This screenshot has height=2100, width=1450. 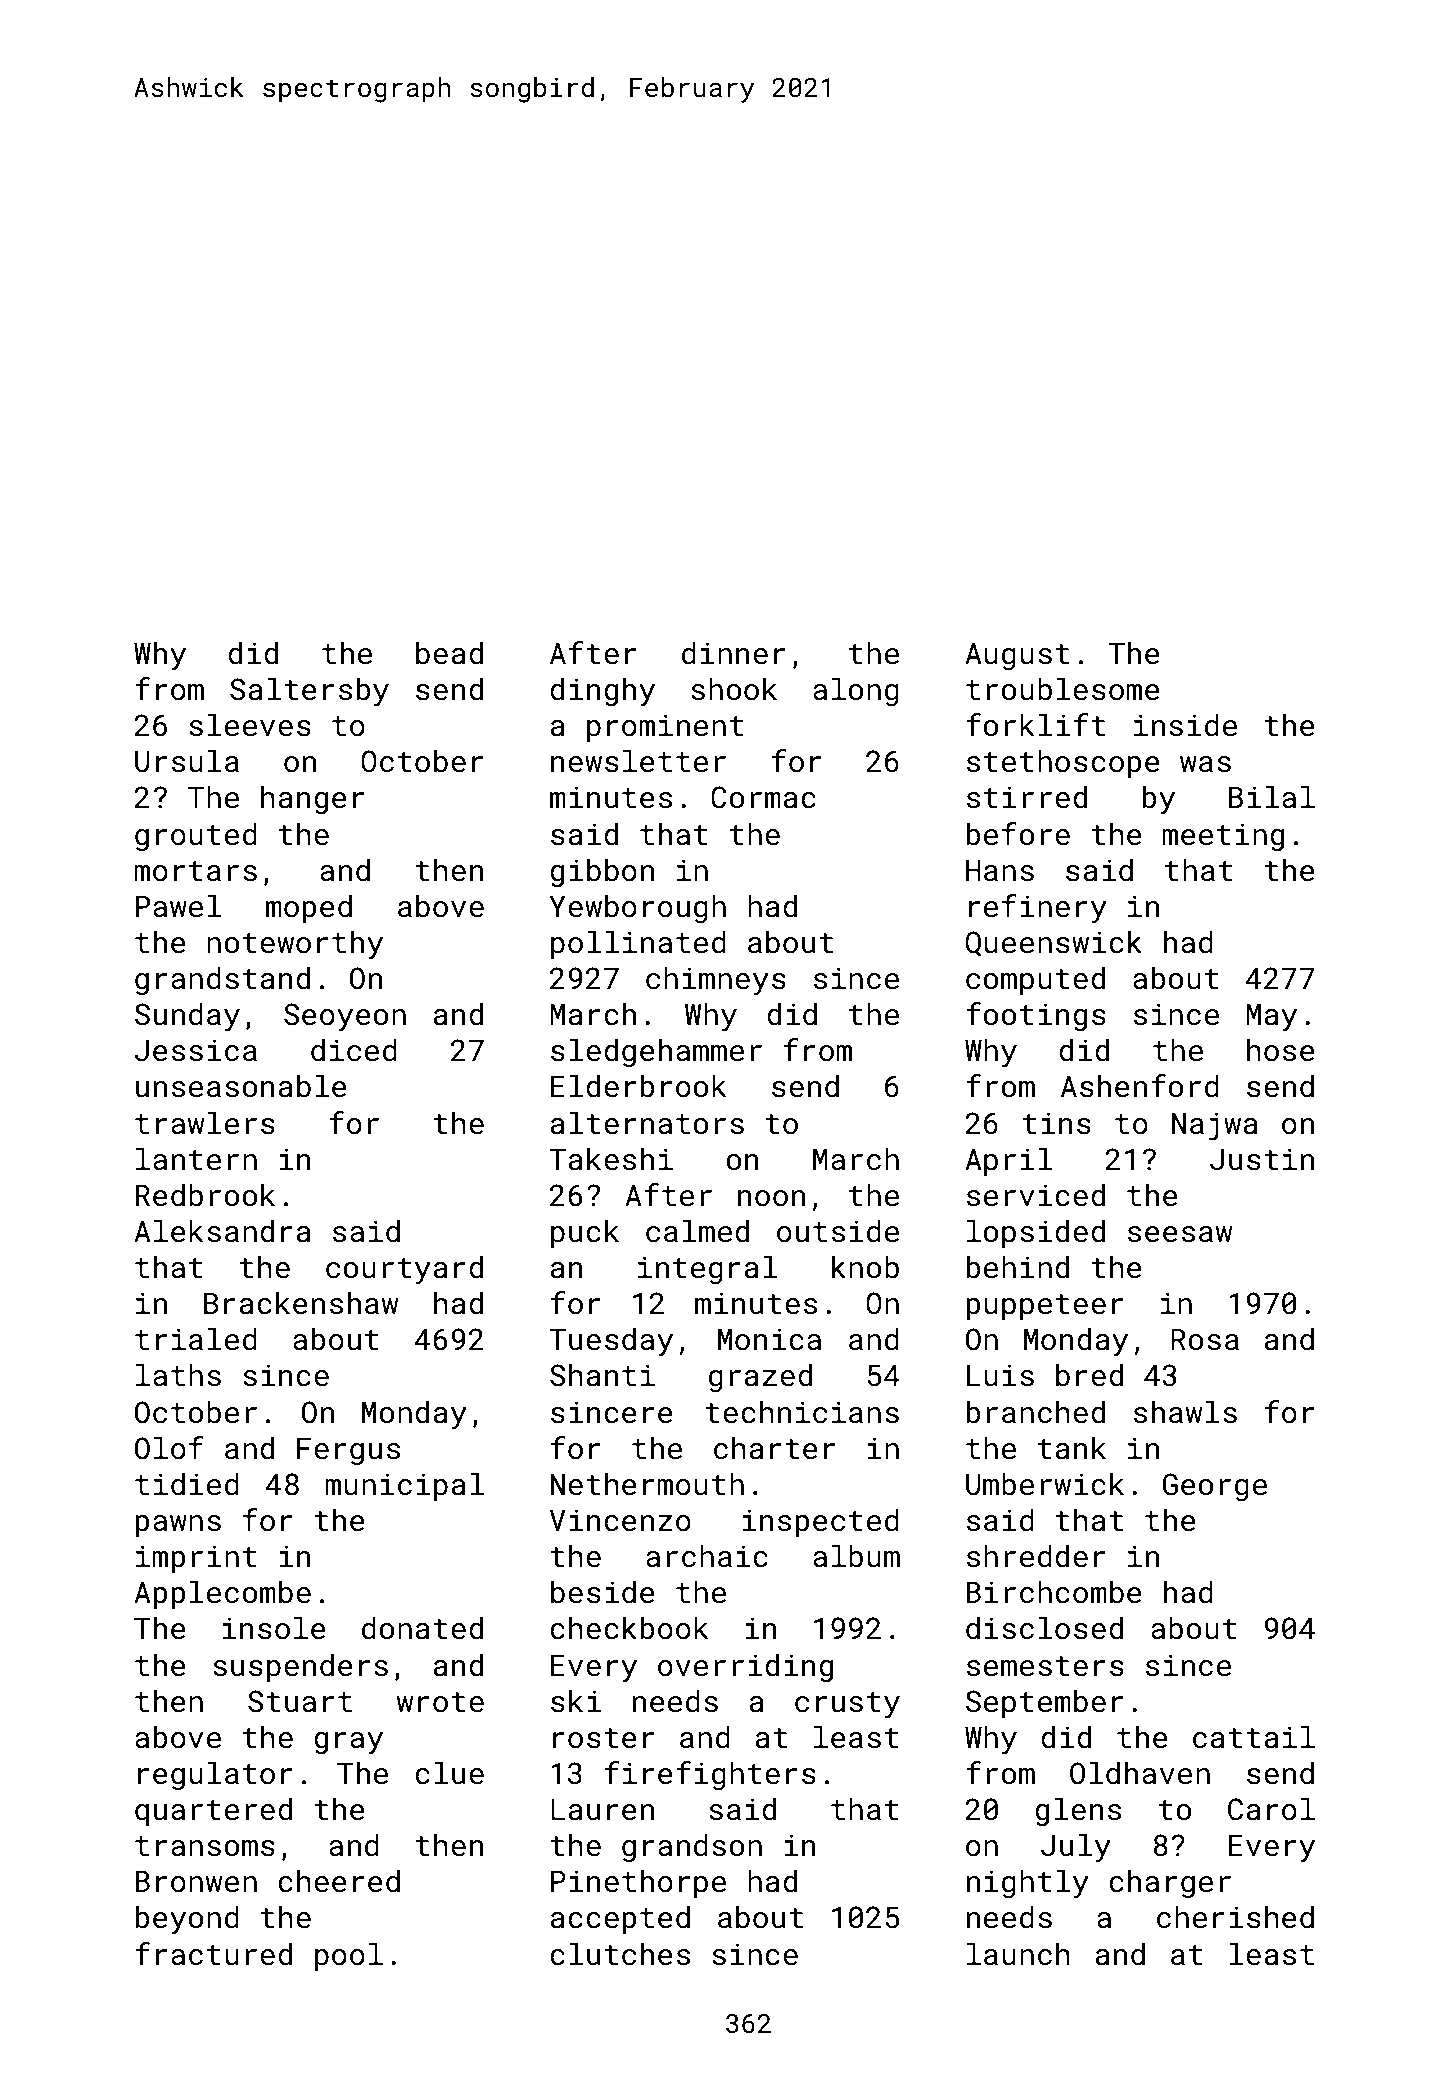 What do you see at coordinates (196, 1881) in the screenshot?
I see `Bronwen` at bounding box center [196, 1881].
